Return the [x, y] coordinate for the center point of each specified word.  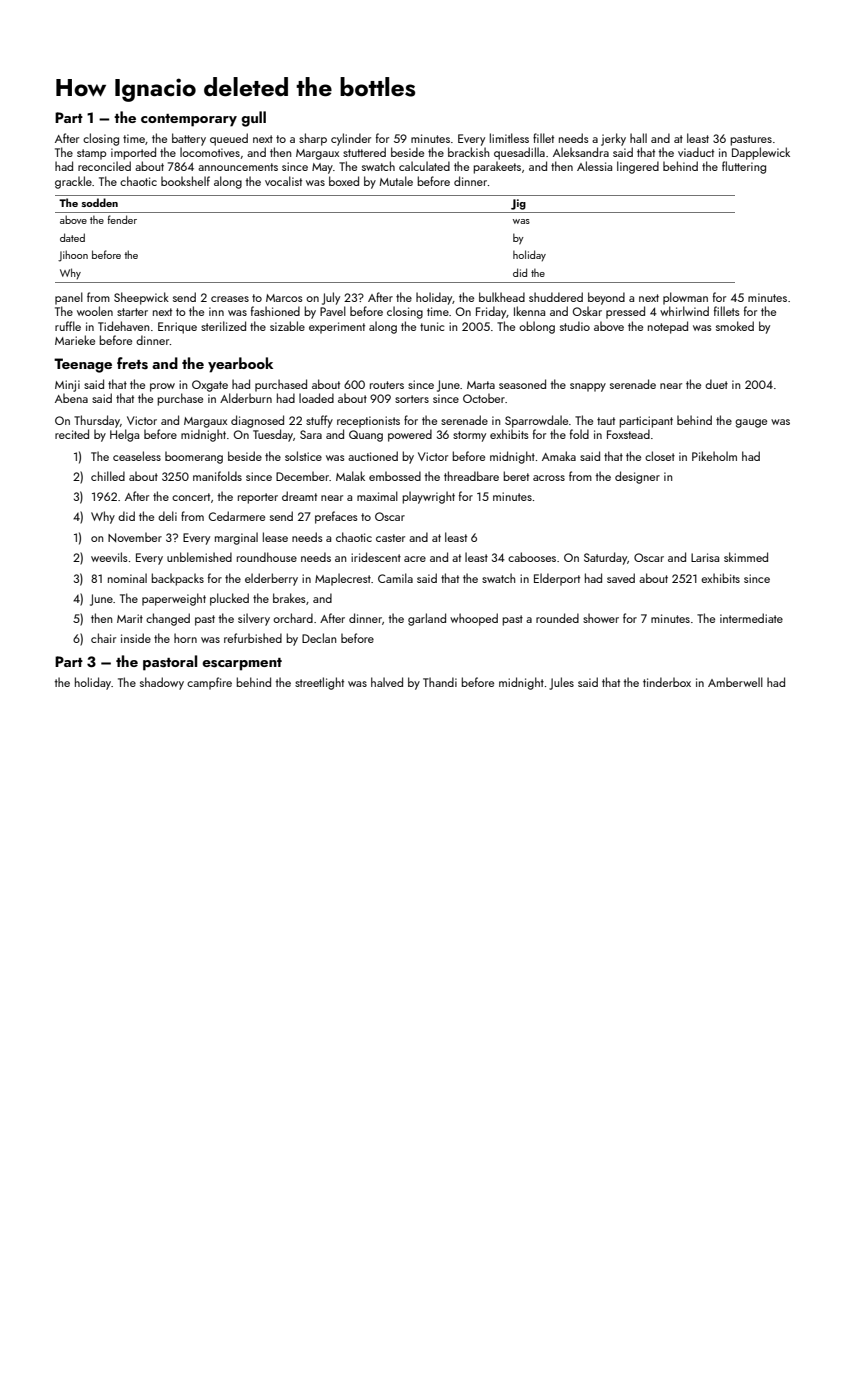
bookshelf [185, 181]
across [549, 478]
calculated [424, 166]
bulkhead [502, 297]
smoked [735, 326]
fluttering [744, 167]
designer [637, 477]
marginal [236, 538]
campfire [209, 683]
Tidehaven [123, 326]
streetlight [319, 683]
